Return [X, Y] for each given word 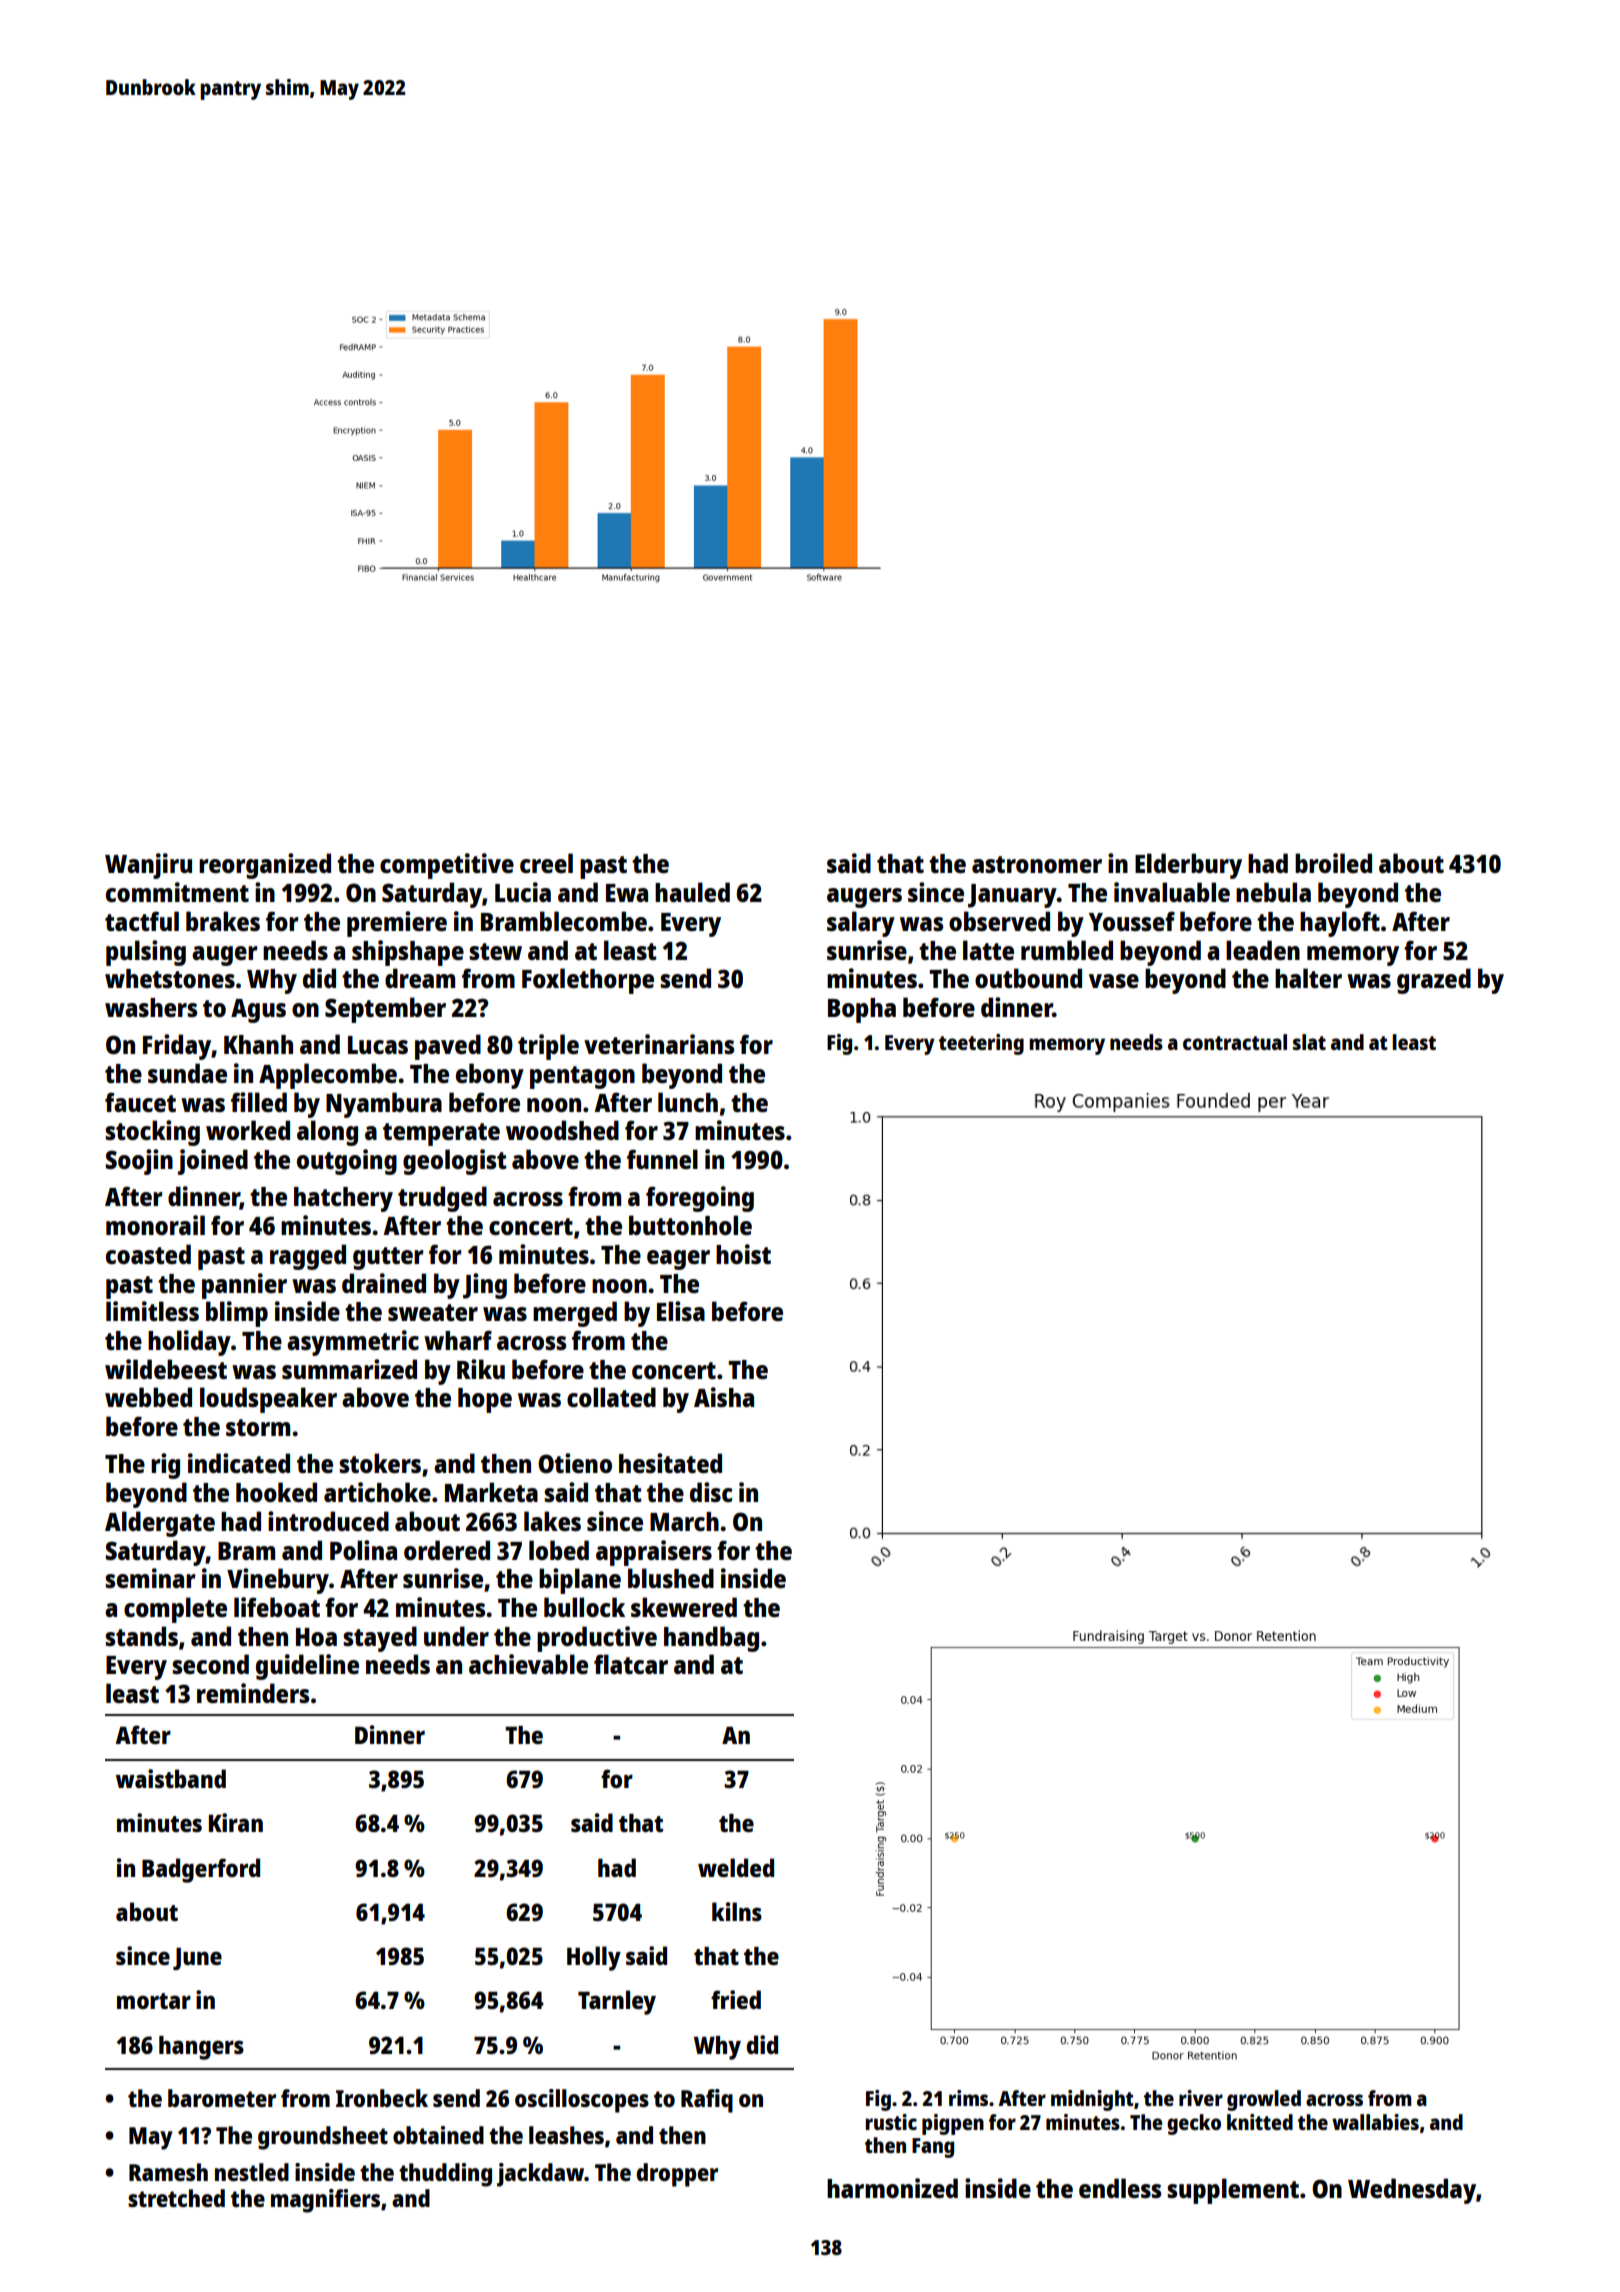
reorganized [265, 866]
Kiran [236, 1822]
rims [968, 2098]
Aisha [724, 1397]
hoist [743, 1254]
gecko [1194, 2124]
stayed [380, 1639]
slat [1309, 1042]
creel [546, 863]
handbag [711, 1639]
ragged [308, 1257]
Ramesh [168, 2172]
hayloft [1340, 924]
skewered [684, 1607]
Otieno [575, 1463]
